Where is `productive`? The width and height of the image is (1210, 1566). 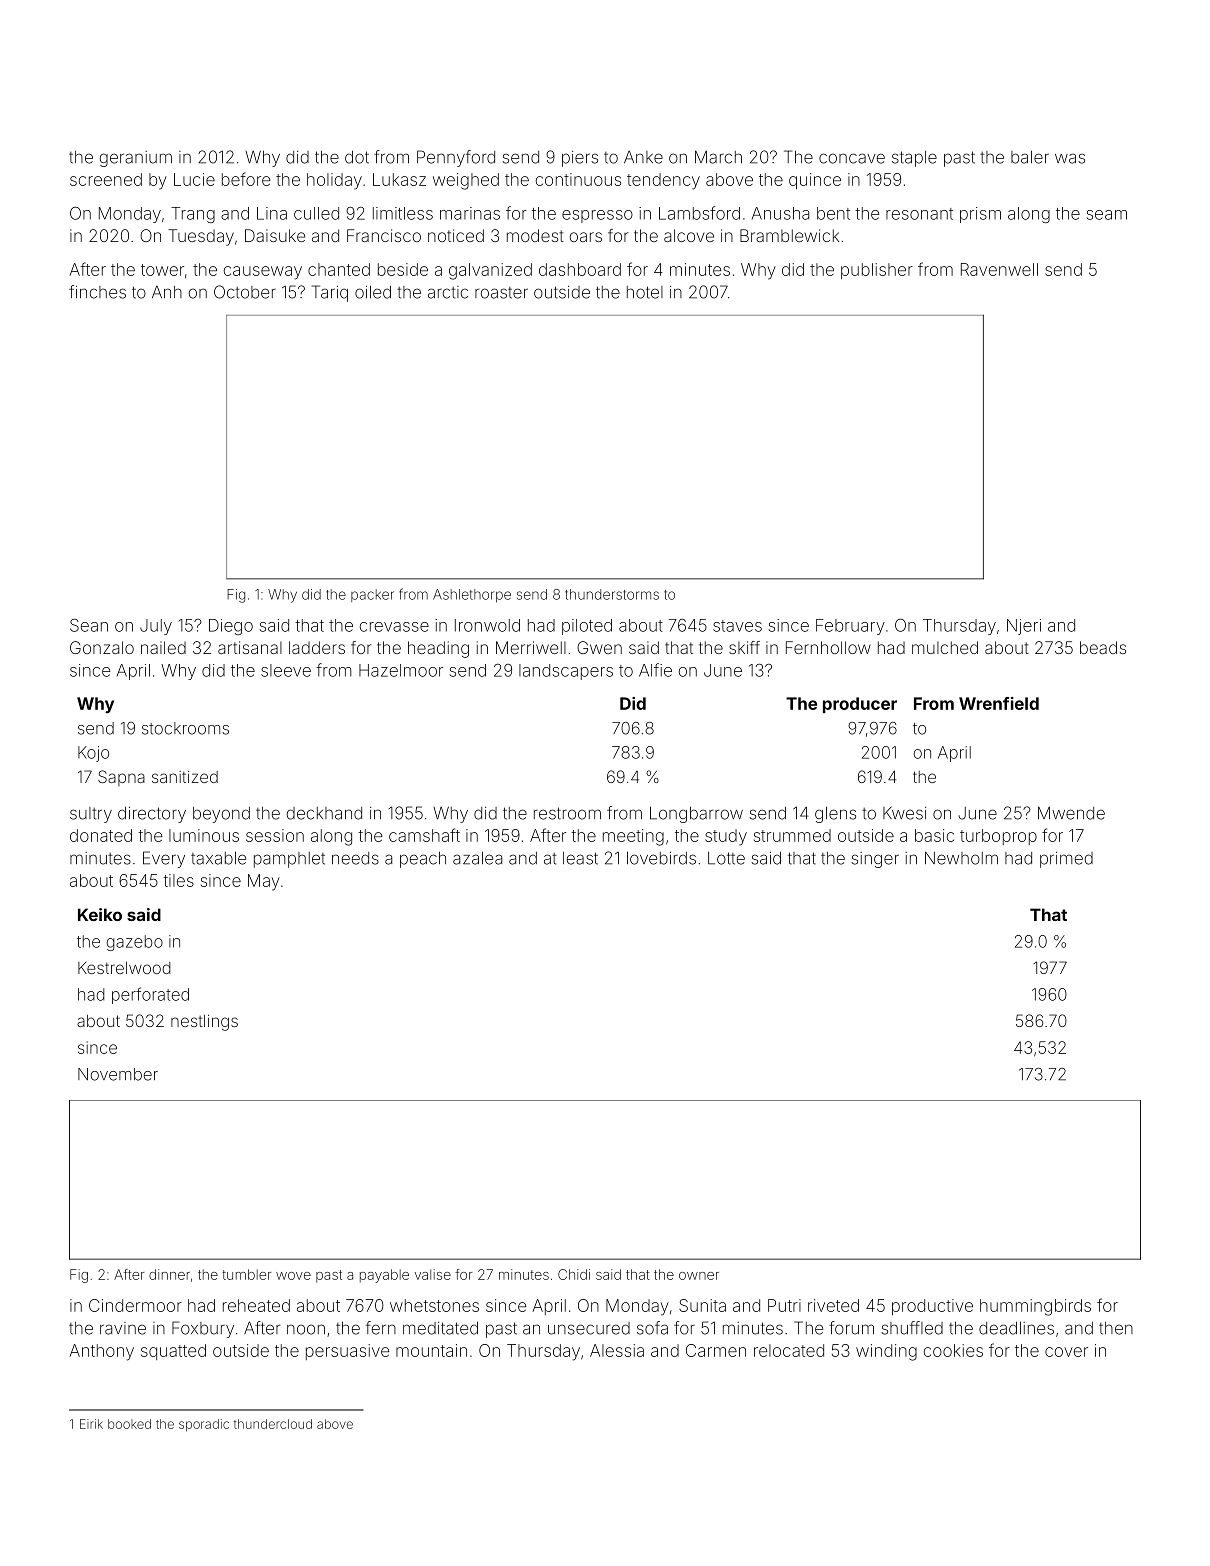
productive is located at coordinates (932, 1307).
